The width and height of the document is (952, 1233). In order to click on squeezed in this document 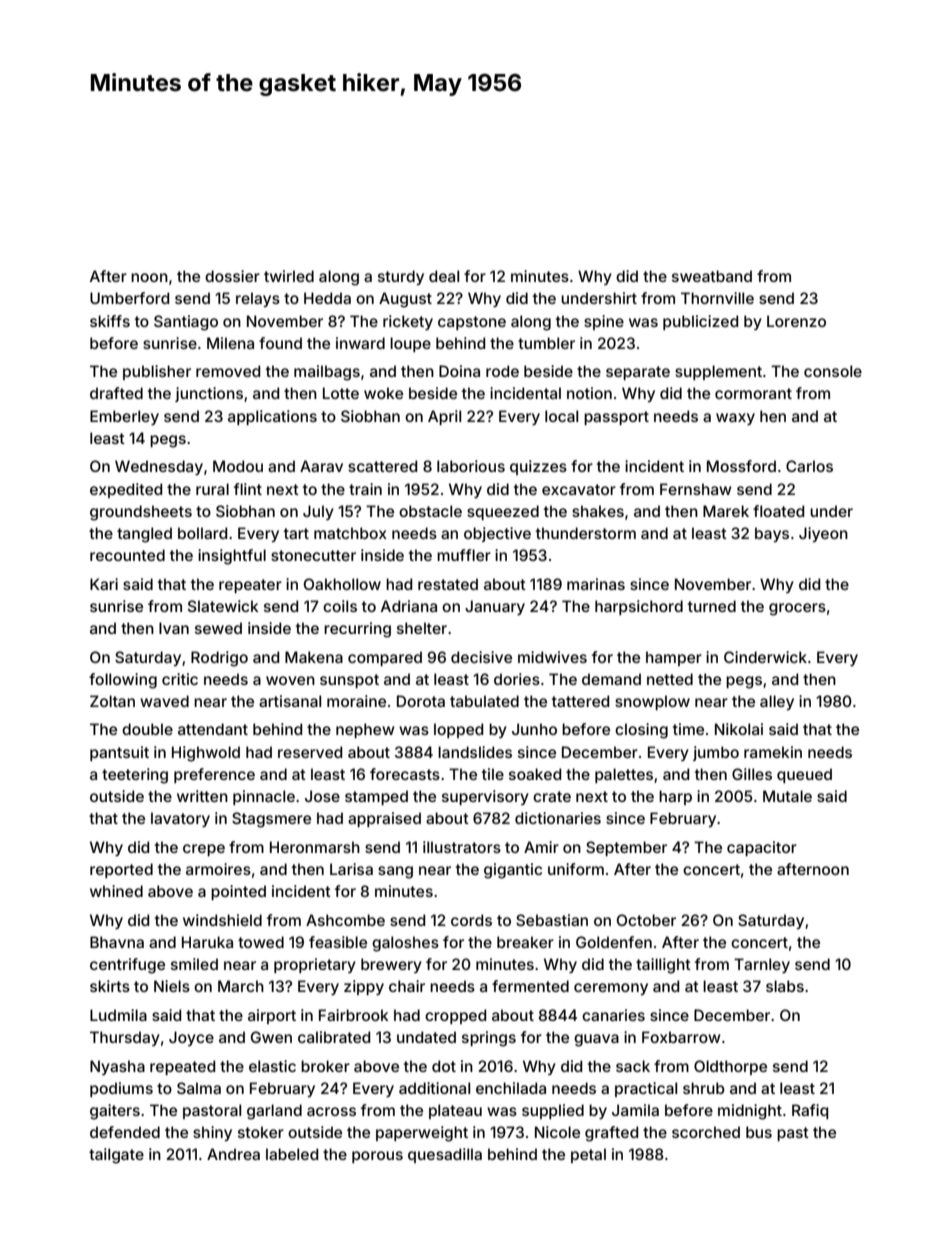, I will do `click(503, 512)`.
